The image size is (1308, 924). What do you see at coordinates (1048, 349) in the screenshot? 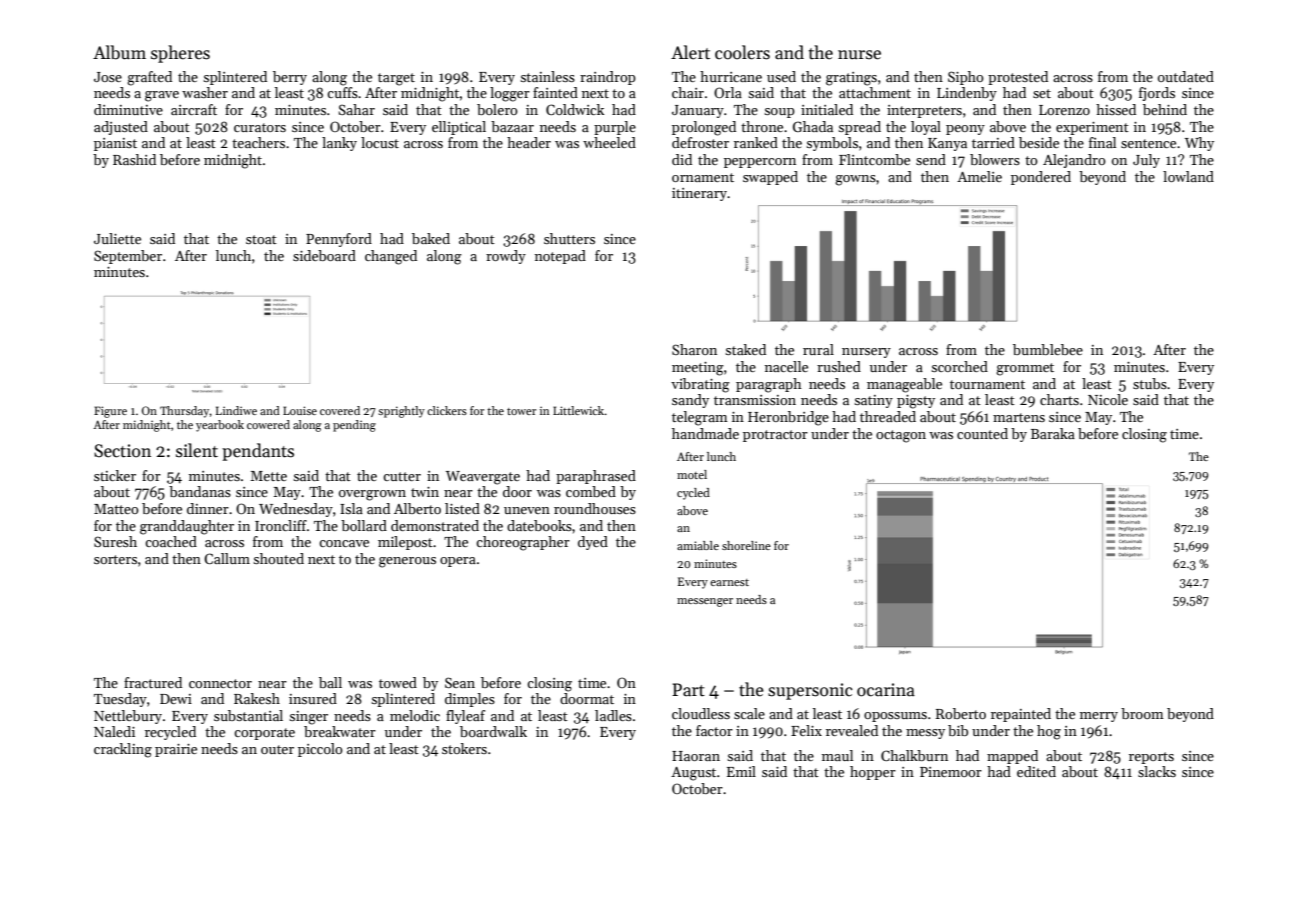
I see `bumblebee` at bounding box center [1048, 349].
